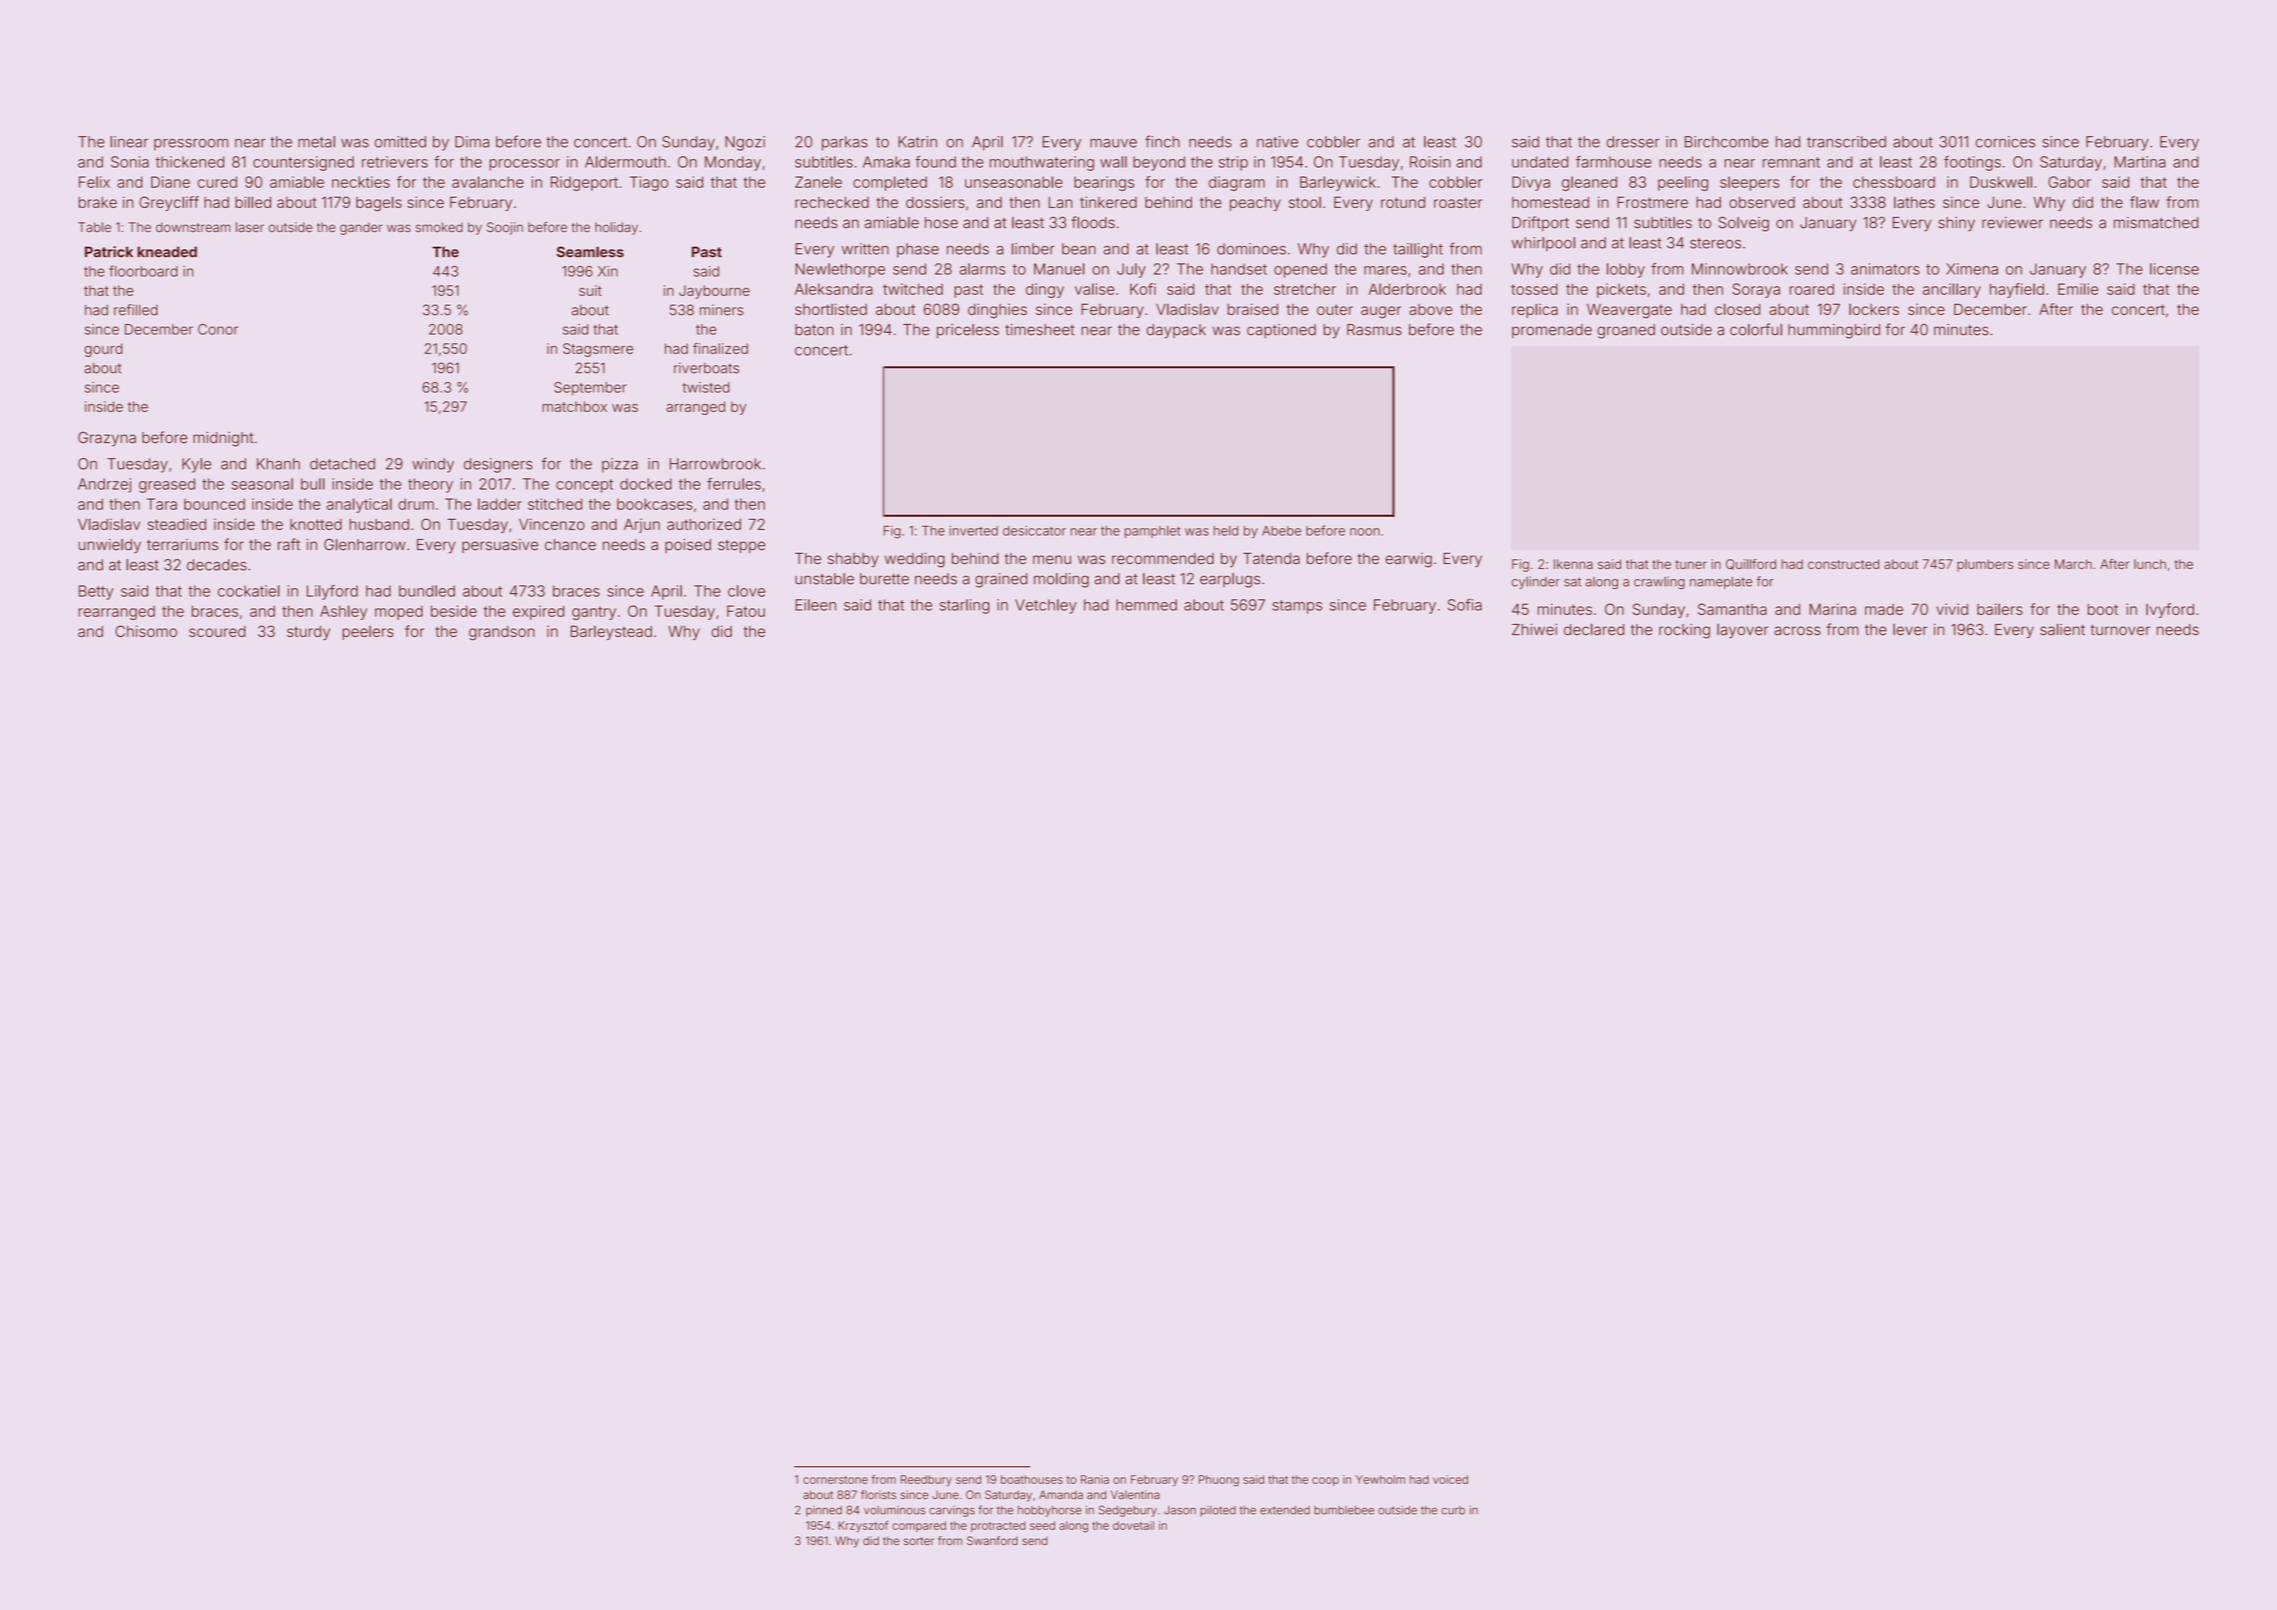 Image resolution: width=2277 pixels, height=1610 pixels. What do you see at coordinates (1095, 1479) in the screenshot?
I see `Rania` at bounding box center [1095, 1479].
